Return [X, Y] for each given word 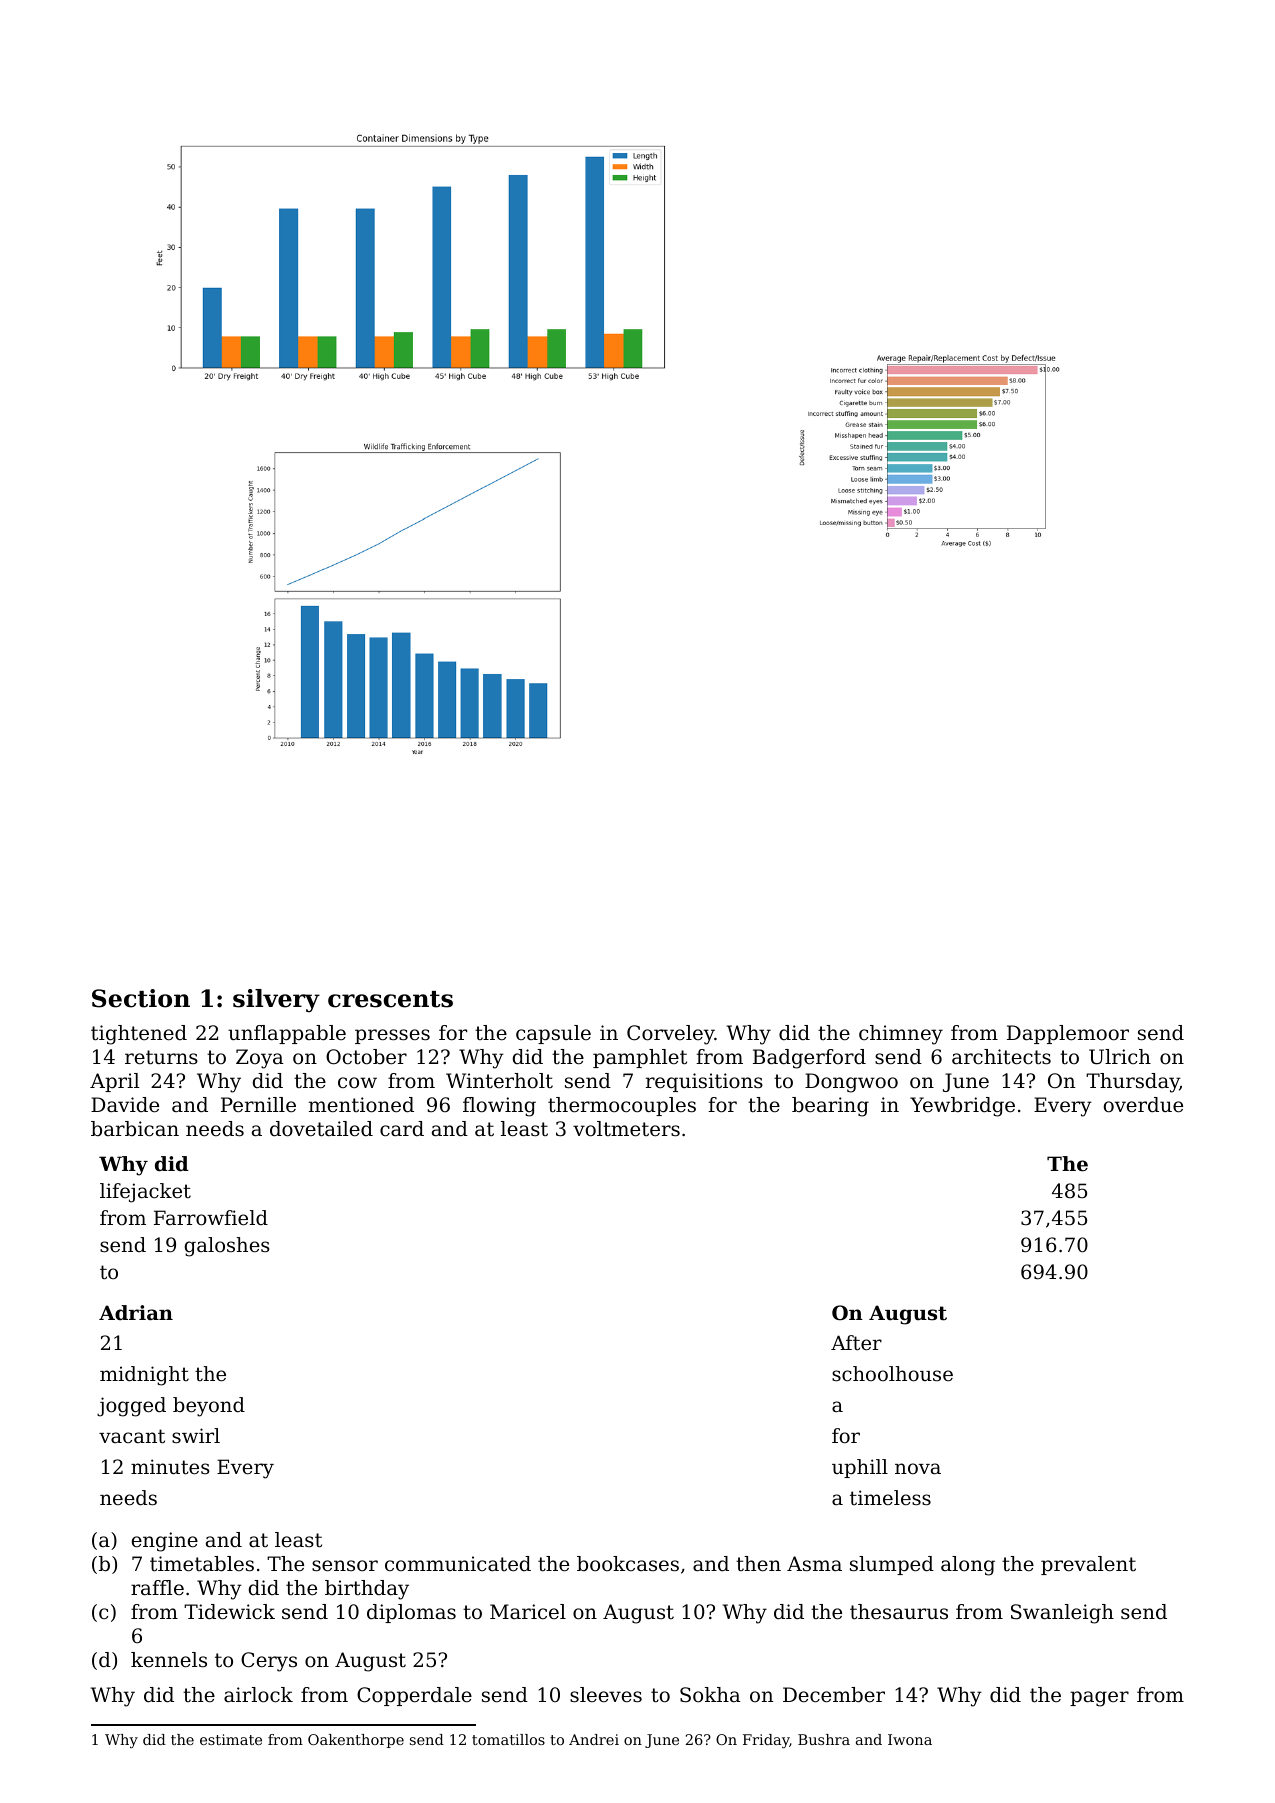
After [856, 1343]
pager [1099, 1699]
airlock [258, 1695]
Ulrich [1120, 1057]
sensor [345, 1566]
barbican [135, 1129]
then [758, 1564]
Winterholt [499, 1081]
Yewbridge [962, 1107]
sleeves [606, 1695]
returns [161, 1057]
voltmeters [626, 1129]
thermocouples [622, 1106]
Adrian [136, 1313]
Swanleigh [1062, 1614]
